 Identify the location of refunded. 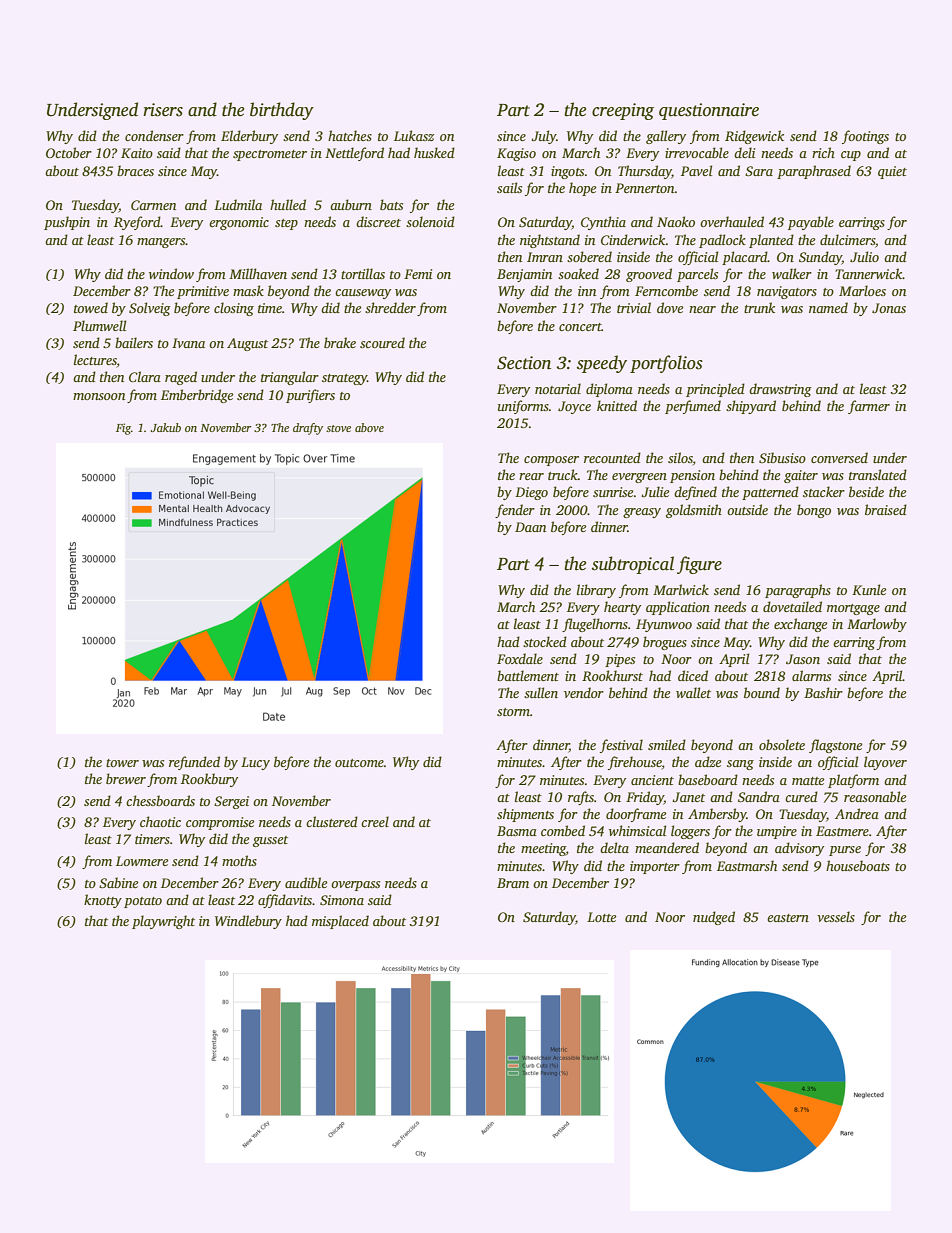
(194, 763).
